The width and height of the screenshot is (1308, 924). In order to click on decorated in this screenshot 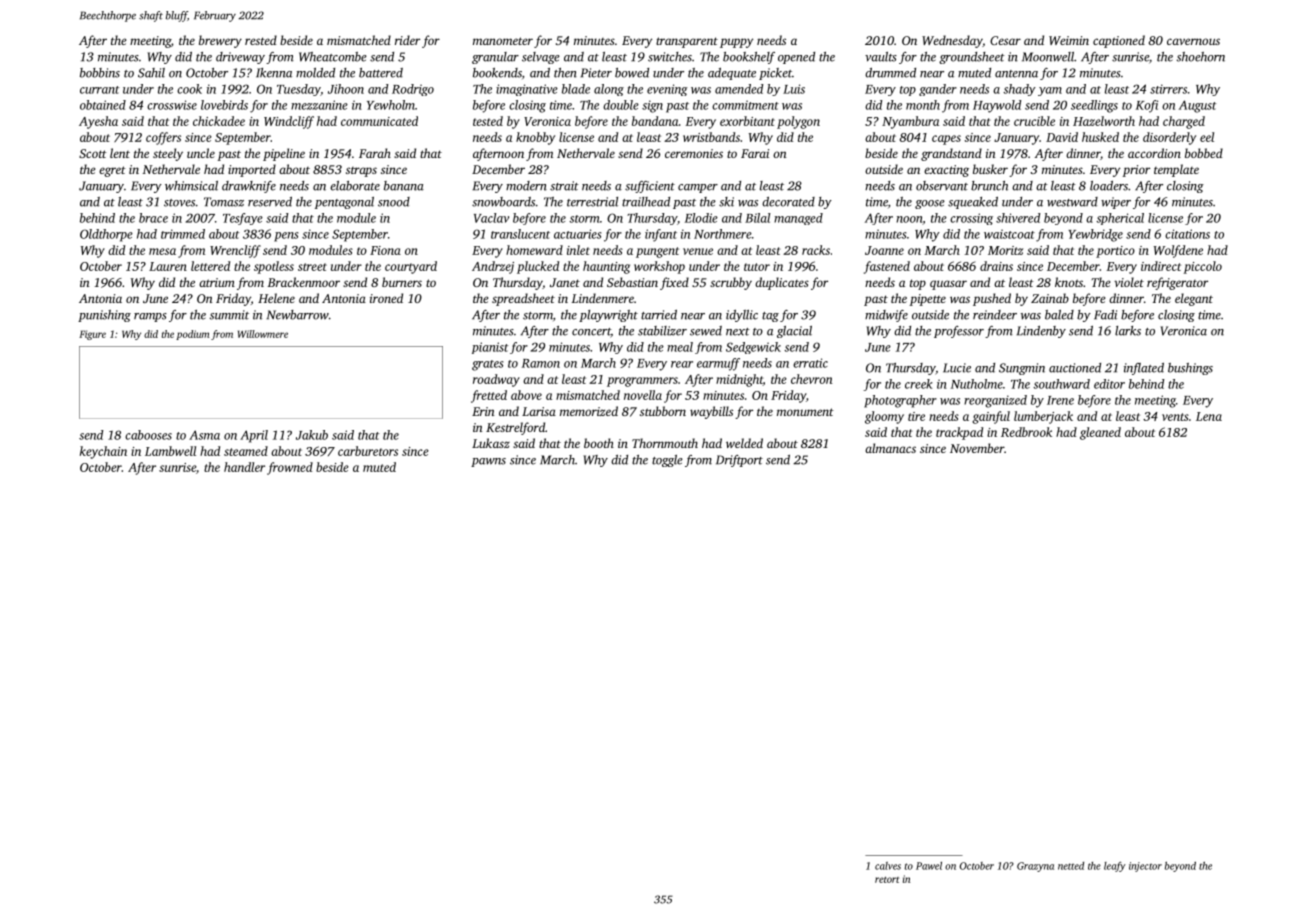, I will do `click(788, 202)`.
